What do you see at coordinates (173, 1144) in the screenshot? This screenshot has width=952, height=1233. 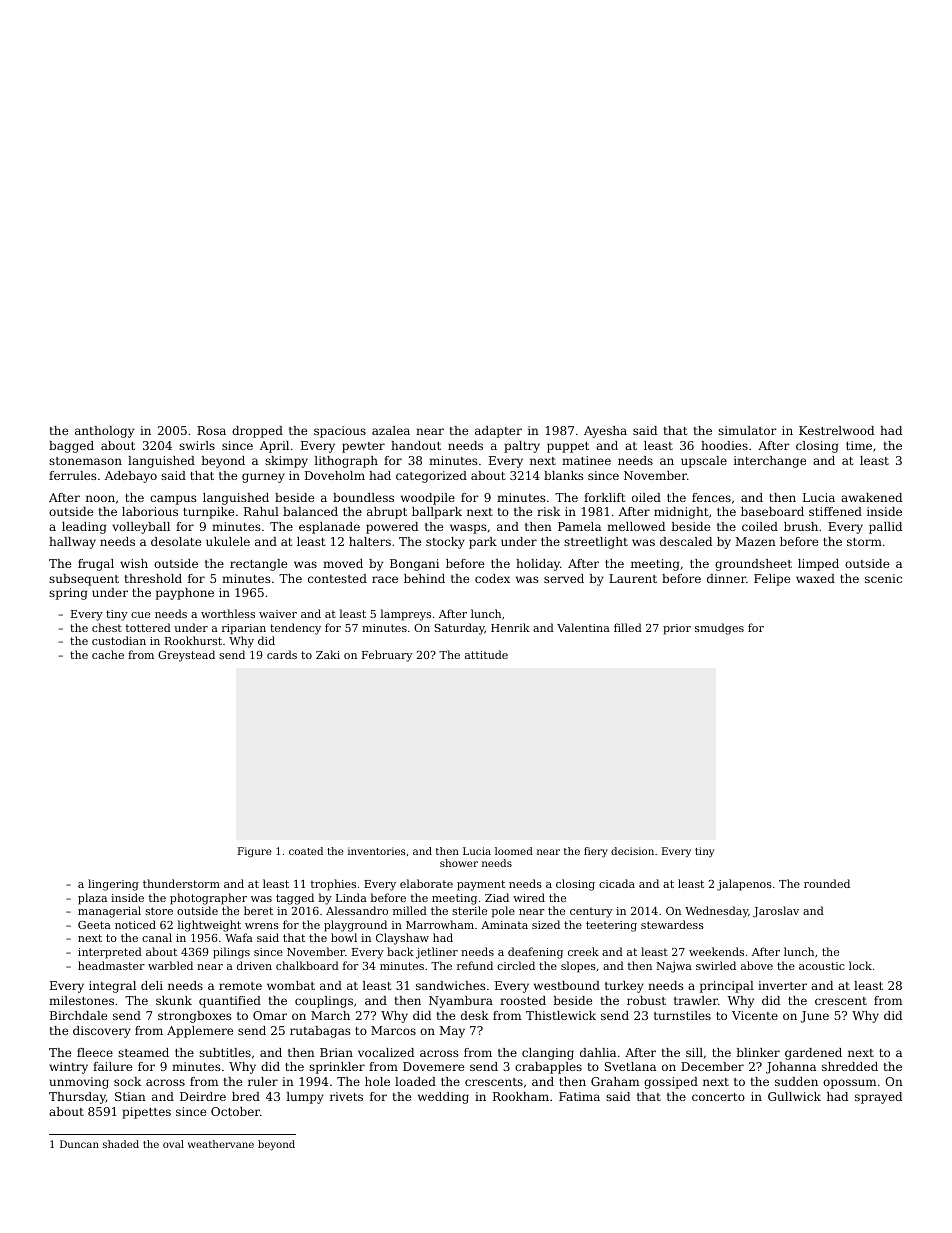 I see `oval` at bounding box center [173, 1144].
